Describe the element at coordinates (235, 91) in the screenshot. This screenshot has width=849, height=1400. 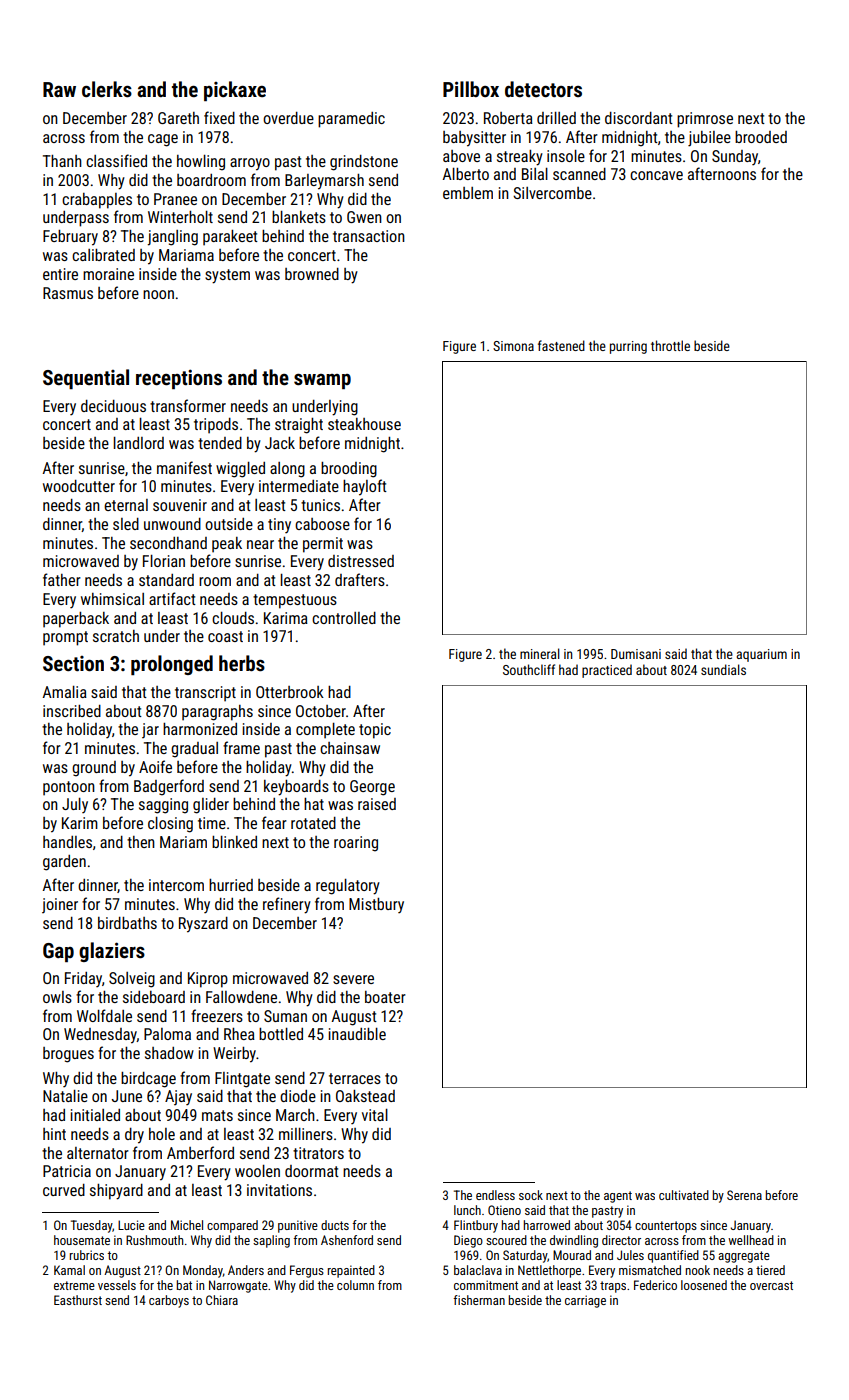
I see `pickaxe` at that location.
